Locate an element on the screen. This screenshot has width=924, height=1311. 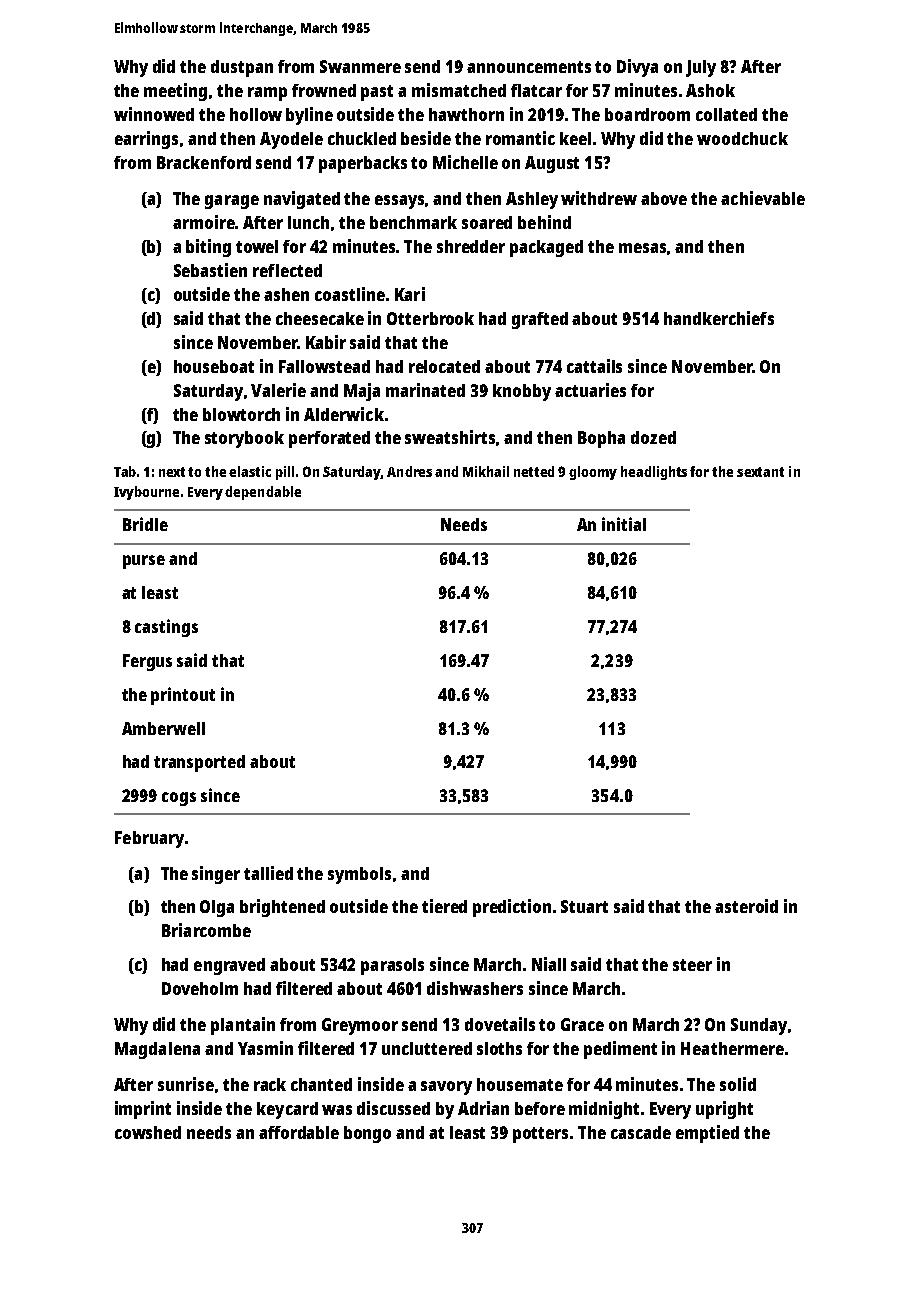
printout is located at coordinates (183, 696).
